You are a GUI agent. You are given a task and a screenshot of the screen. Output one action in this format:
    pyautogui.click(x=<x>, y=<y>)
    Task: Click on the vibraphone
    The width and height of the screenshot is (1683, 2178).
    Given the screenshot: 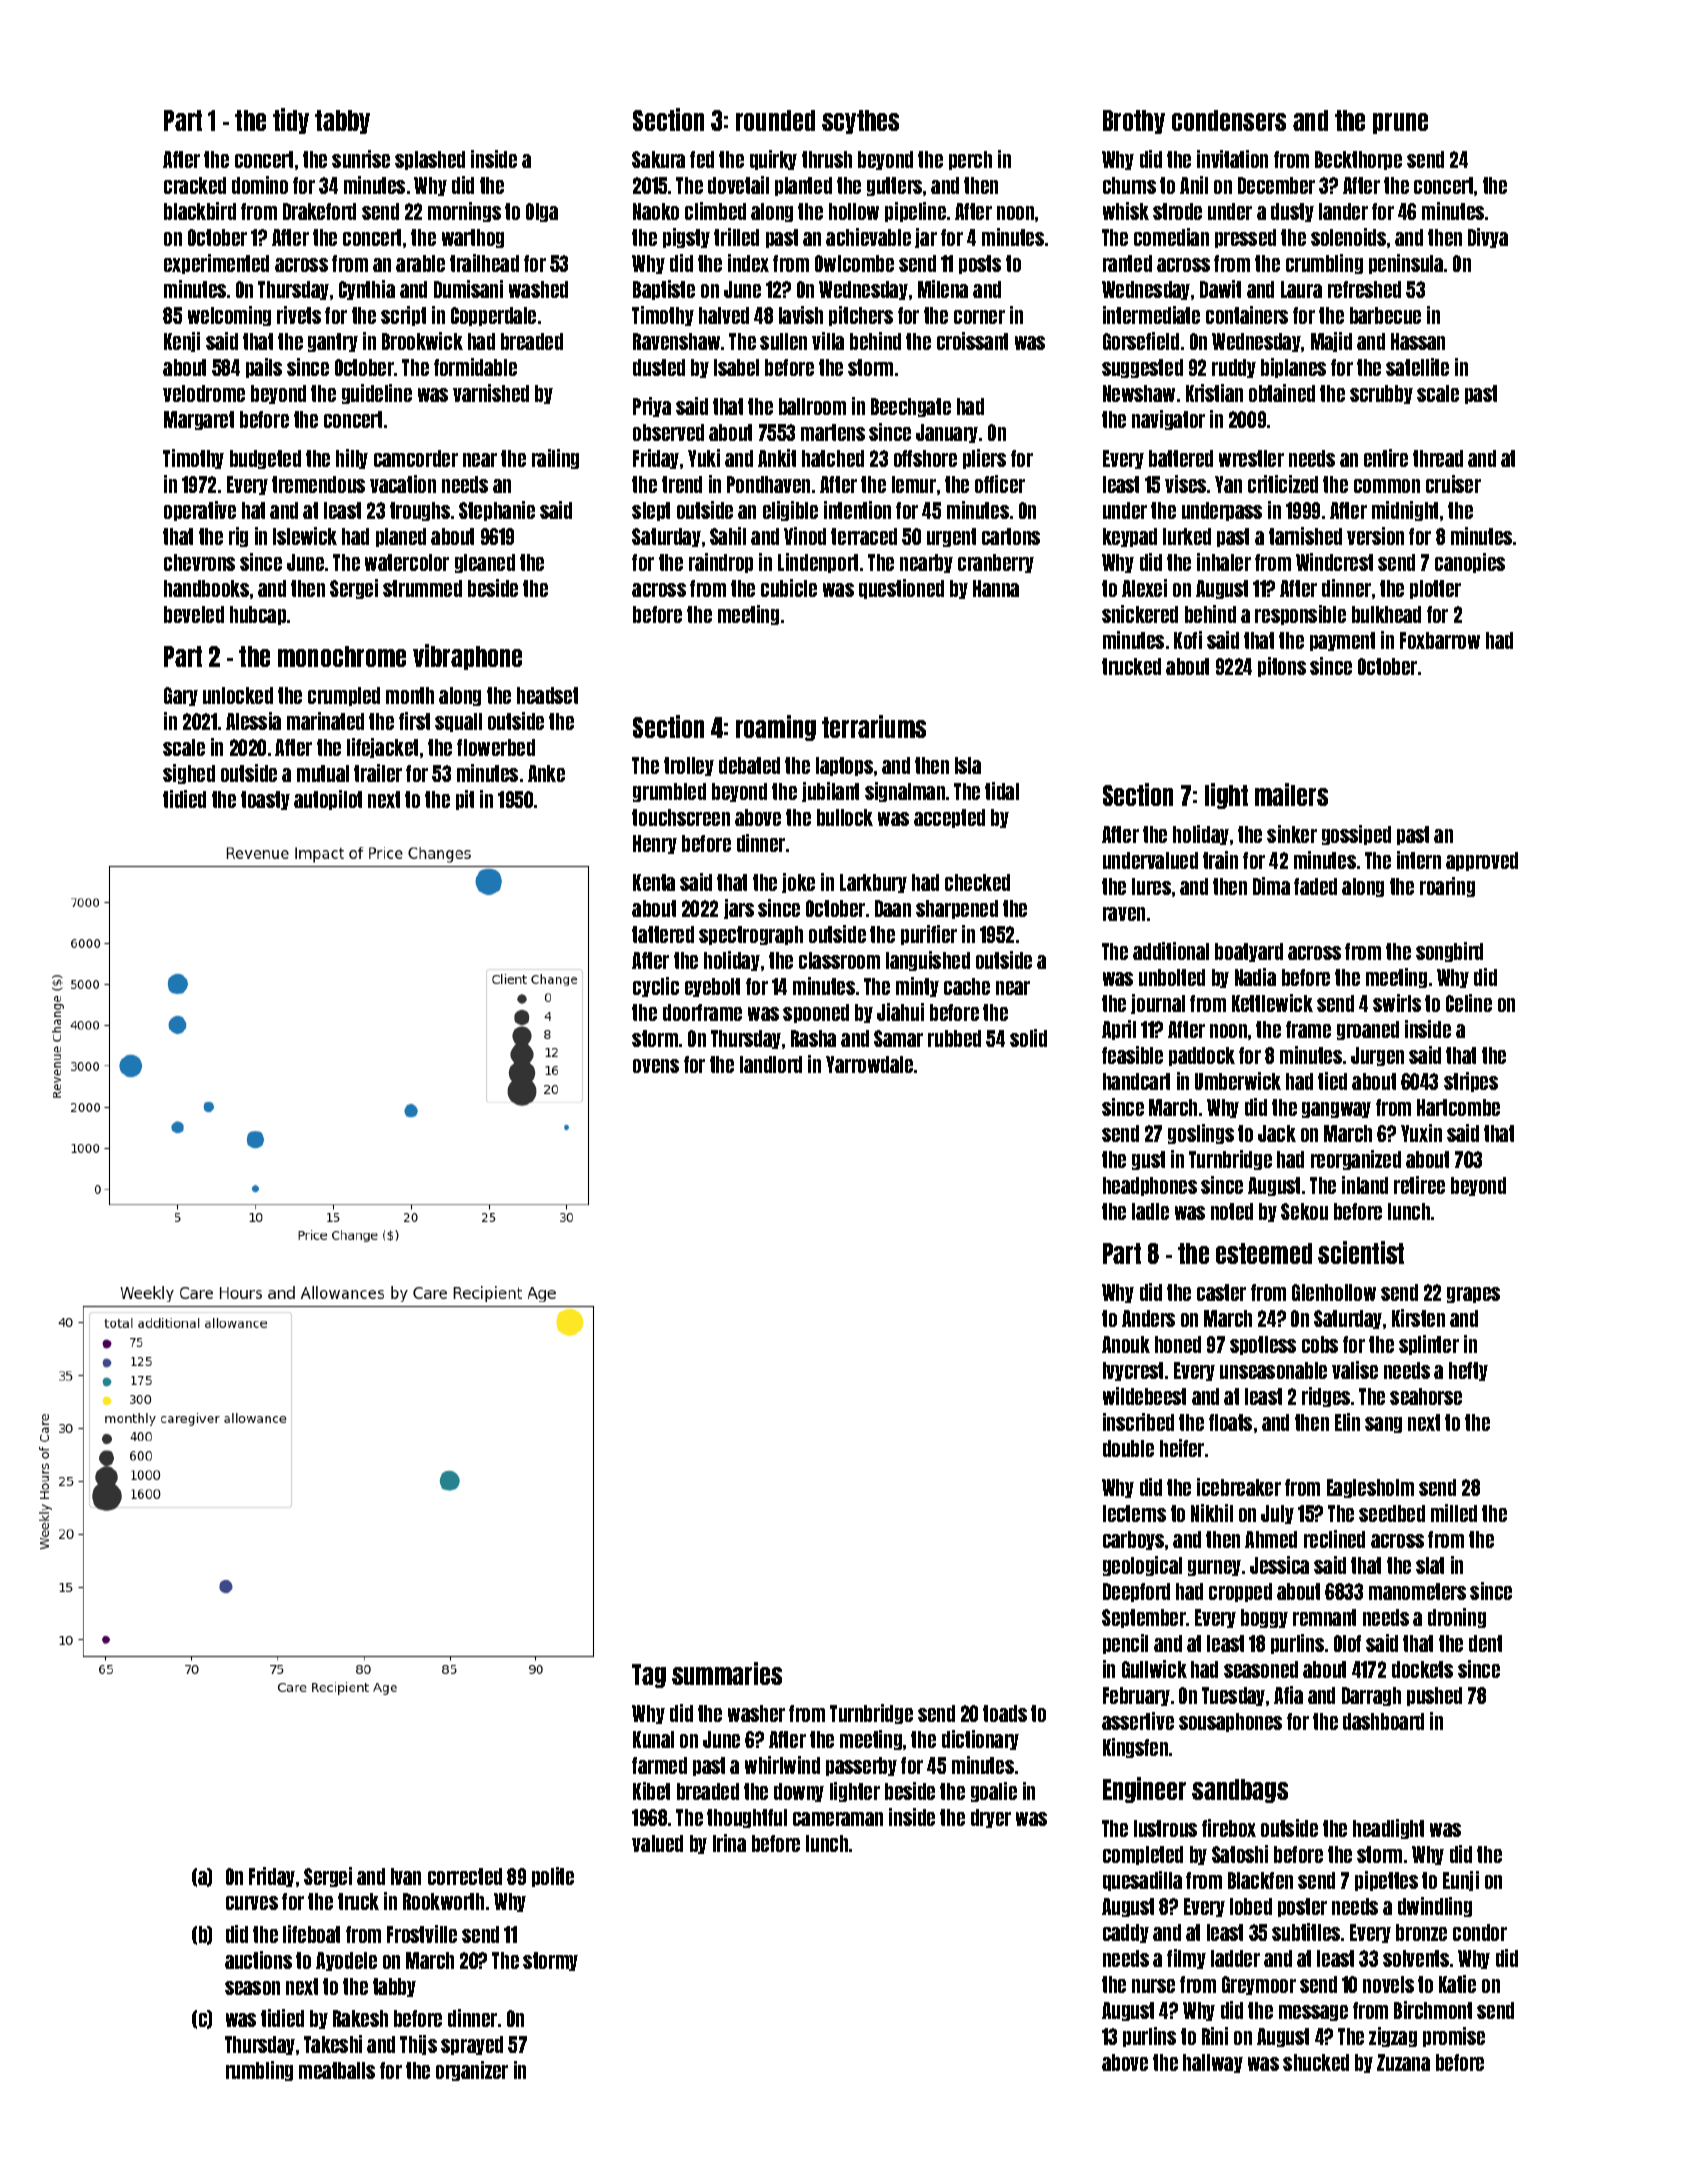 What is the action you would take?
    pyautogui.click(x=467, y=657)
